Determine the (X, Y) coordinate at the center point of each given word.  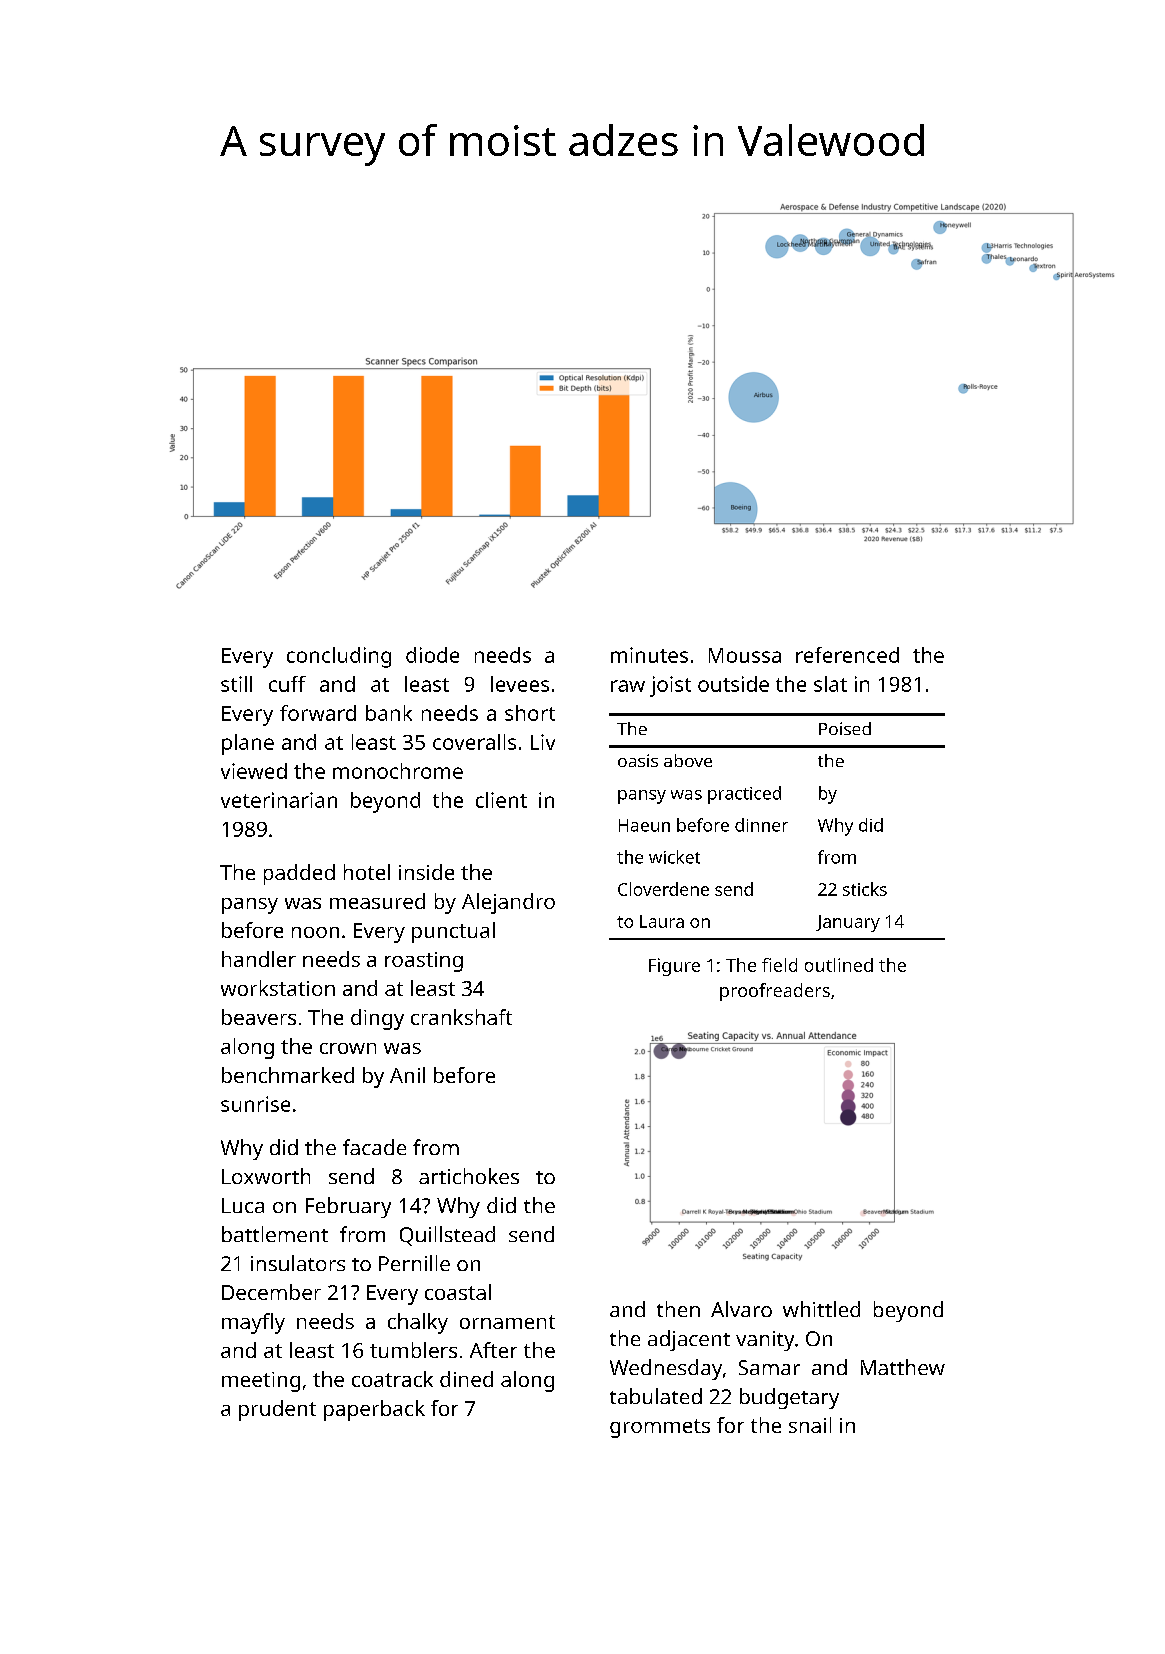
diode (432, 655)
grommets (660, 1428)
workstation (278, 988)
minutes (649, 655)
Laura (662, 921)
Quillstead (447, 1236)
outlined (839, 965)
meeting (261, 1382)
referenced (847, 655)
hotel (367, 872)
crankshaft (461, 1017)
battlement (275, 1234)
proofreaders (775, 992)
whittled (821, 1309)
